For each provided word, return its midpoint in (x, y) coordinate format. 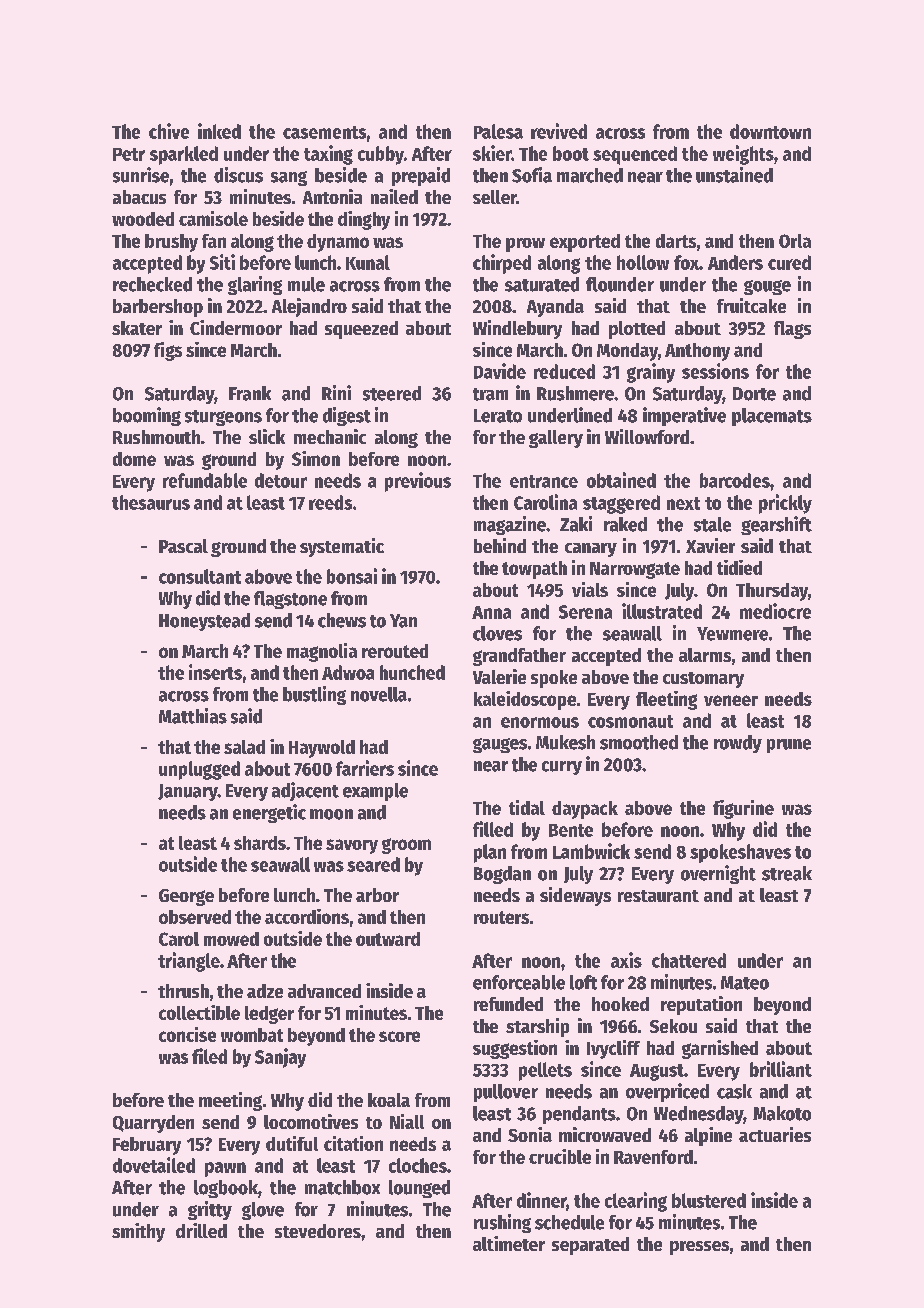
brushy (171, 243)
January (188, 792)
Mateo (745, 983)
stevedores (318, 1231)
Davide (500, 371)
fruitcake (751, 305)
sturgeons (223, 418)
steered (392, 393)
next (683, 503)
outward (388, 939)
